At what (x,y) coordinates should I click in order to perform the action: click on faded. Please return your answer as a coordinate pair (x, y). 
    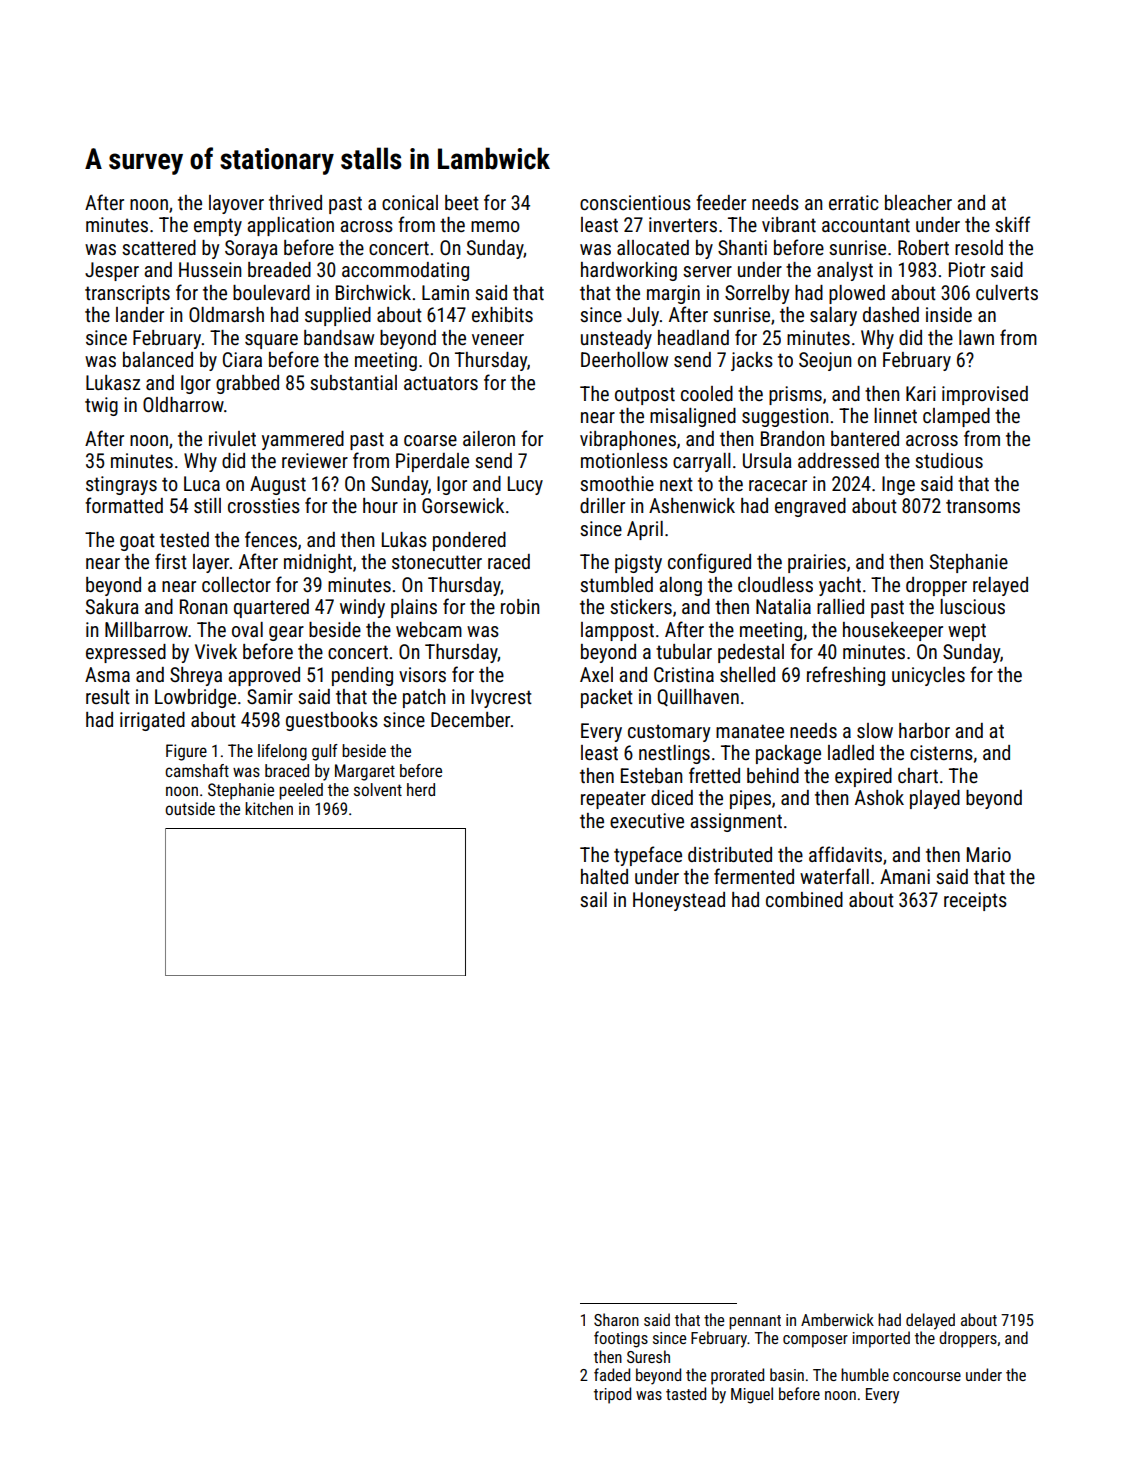
    Looking at the image, I should click on (612, 1374).
